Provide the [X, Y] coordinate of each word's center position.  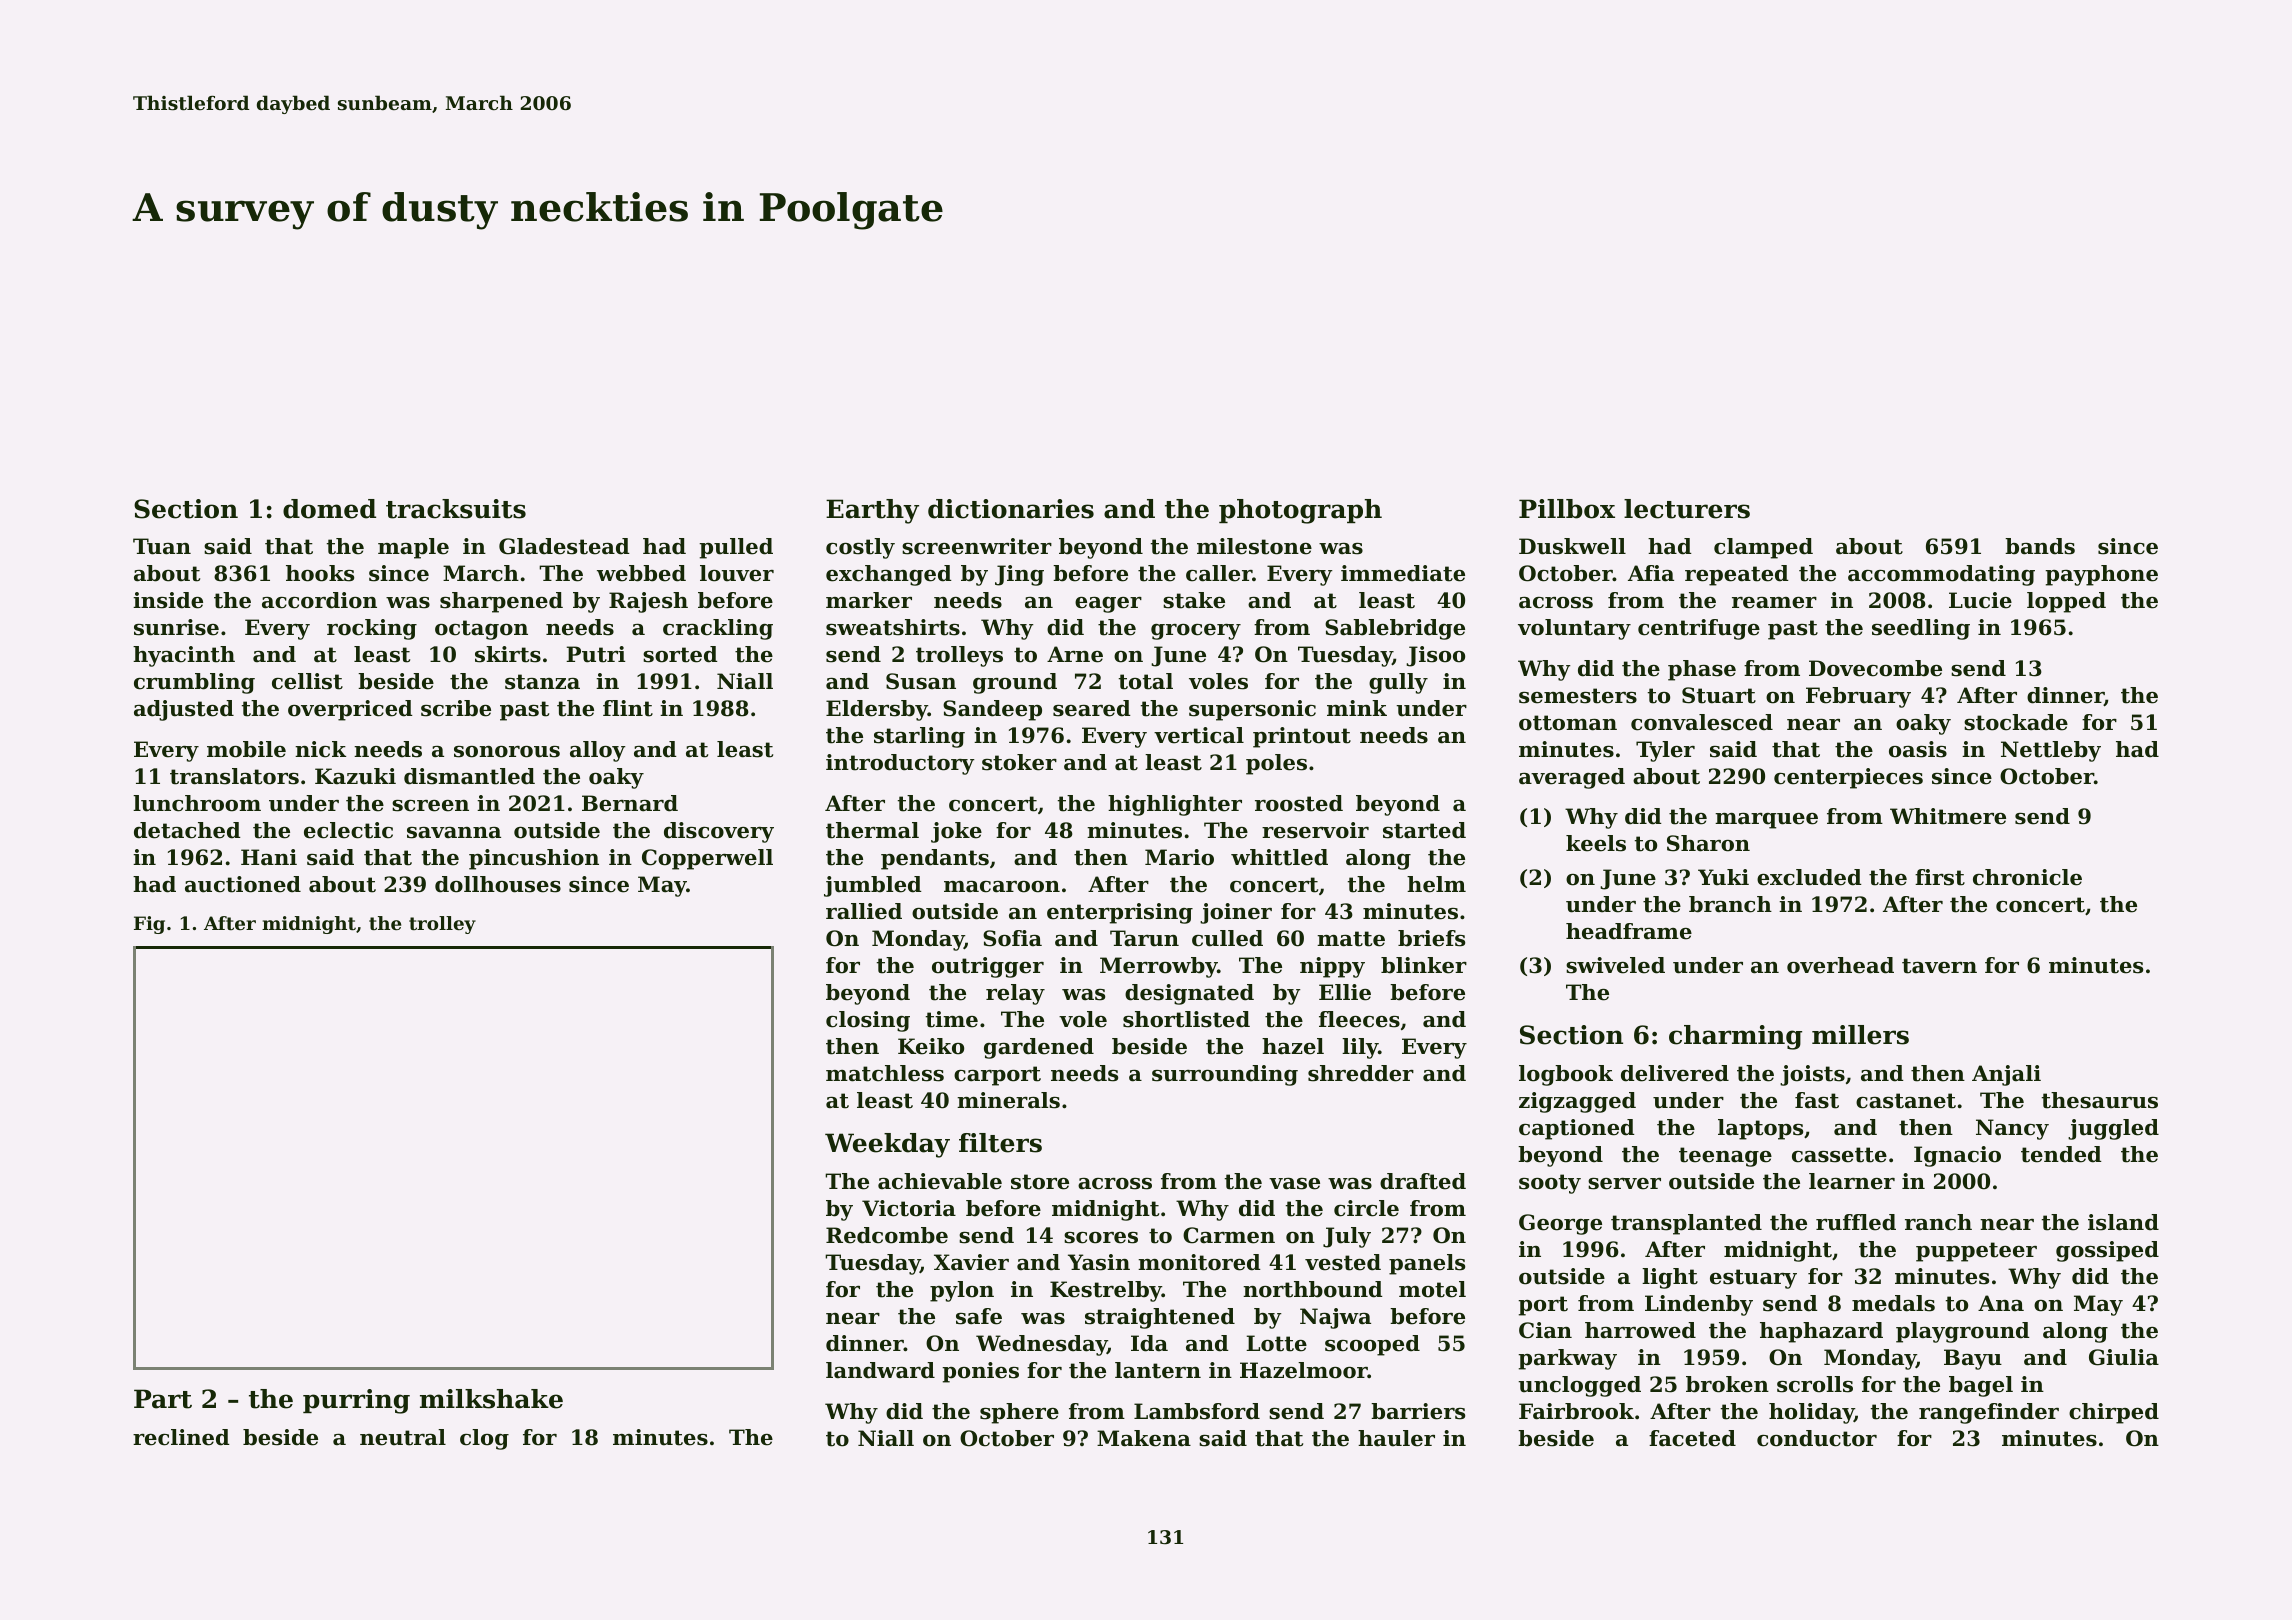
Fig [149, 925]
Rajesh [648, 602]
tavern [1939, 966]
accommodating [1941, 575]
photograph [1300, 511]
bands [2040, 546]
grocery [1196, 632]
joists [1812, 1075]
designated [1189, 994]
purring [356, 1401]
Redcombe [887, 1235]
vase [1294, 1184]
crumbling [194, 683]
